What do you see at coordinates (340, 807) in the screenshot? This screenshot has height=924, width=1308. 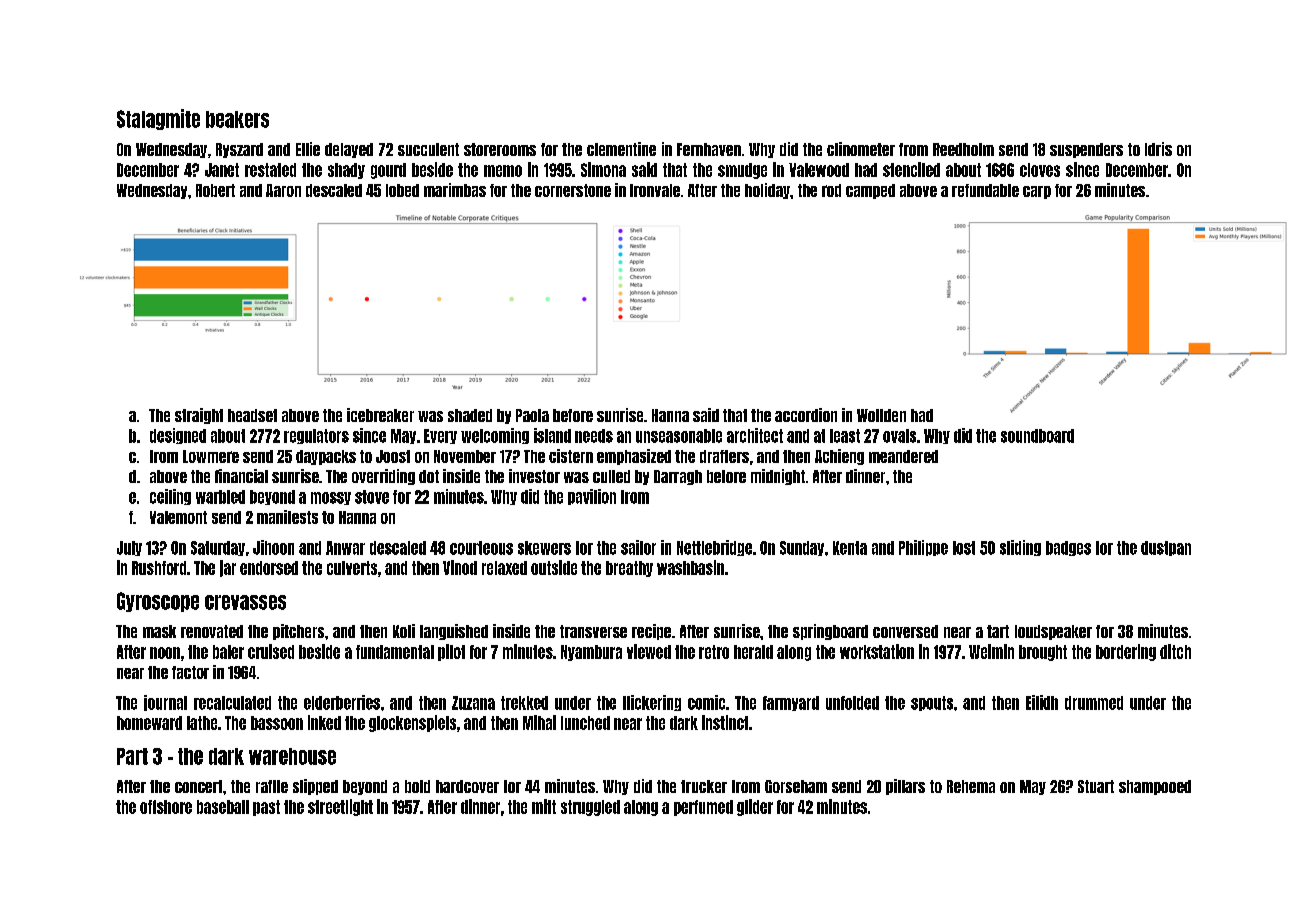 I see `streetlight` at bounding box center [340, 807].
